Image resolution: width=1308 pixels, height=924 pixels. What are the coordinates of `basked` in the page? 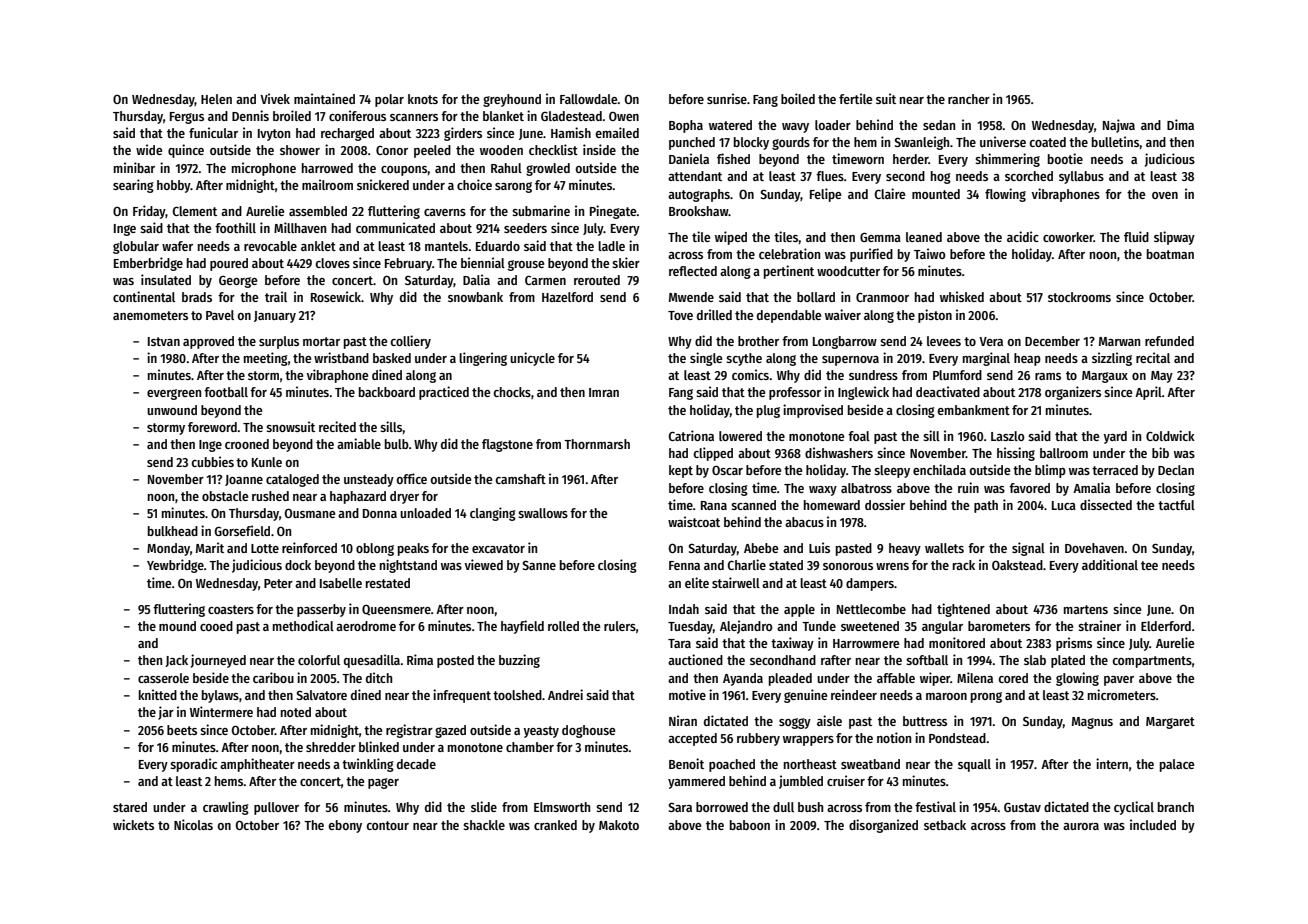 It's located at (392, 358).
